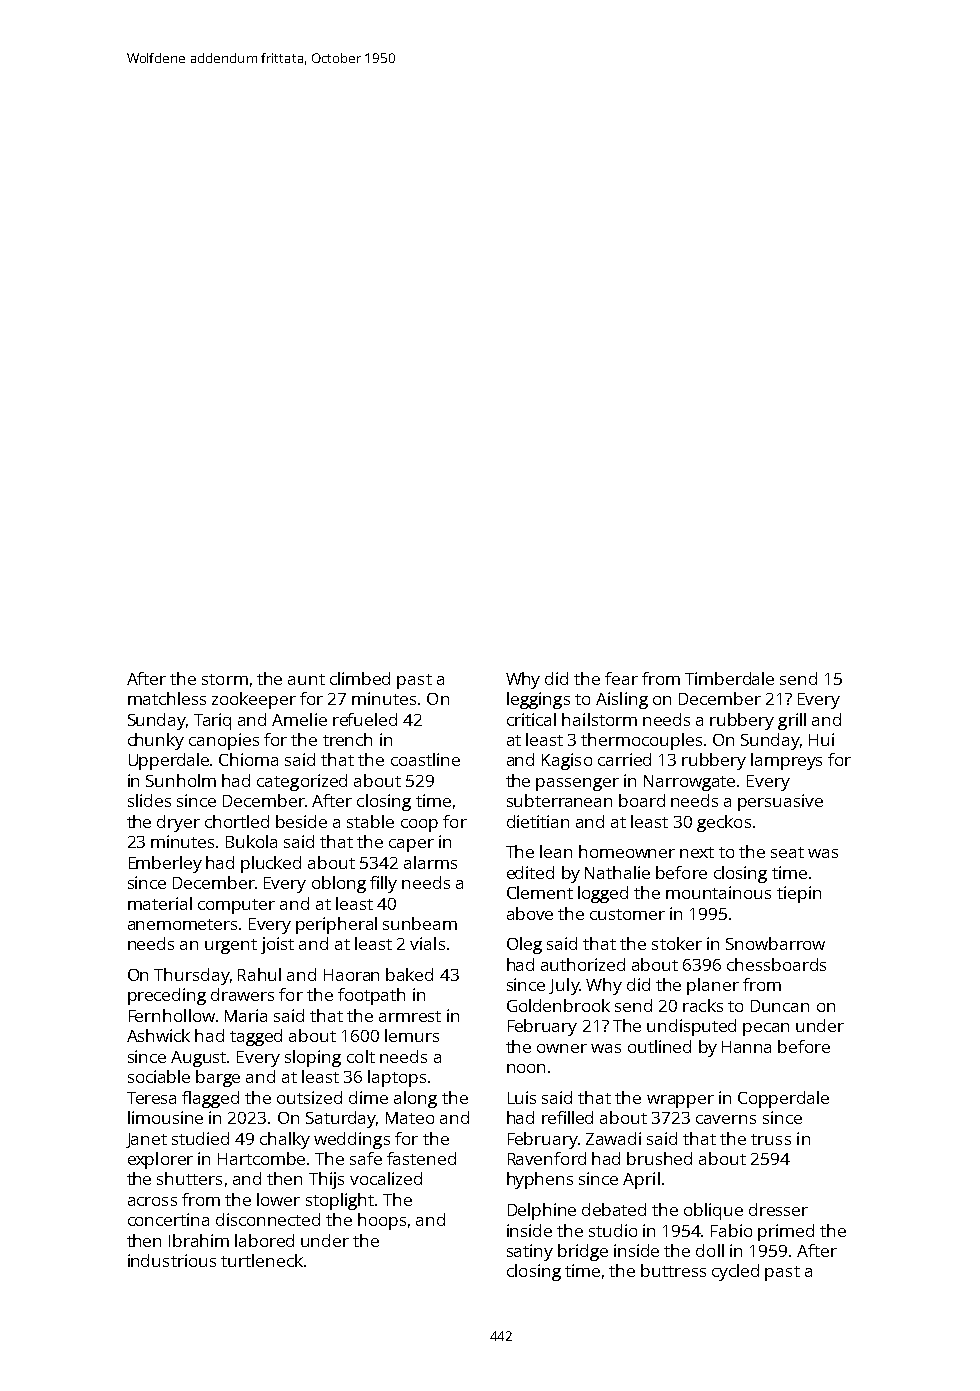  Describe the element at coordinates (231, 946) in the page. I see `urgent` at that location.
